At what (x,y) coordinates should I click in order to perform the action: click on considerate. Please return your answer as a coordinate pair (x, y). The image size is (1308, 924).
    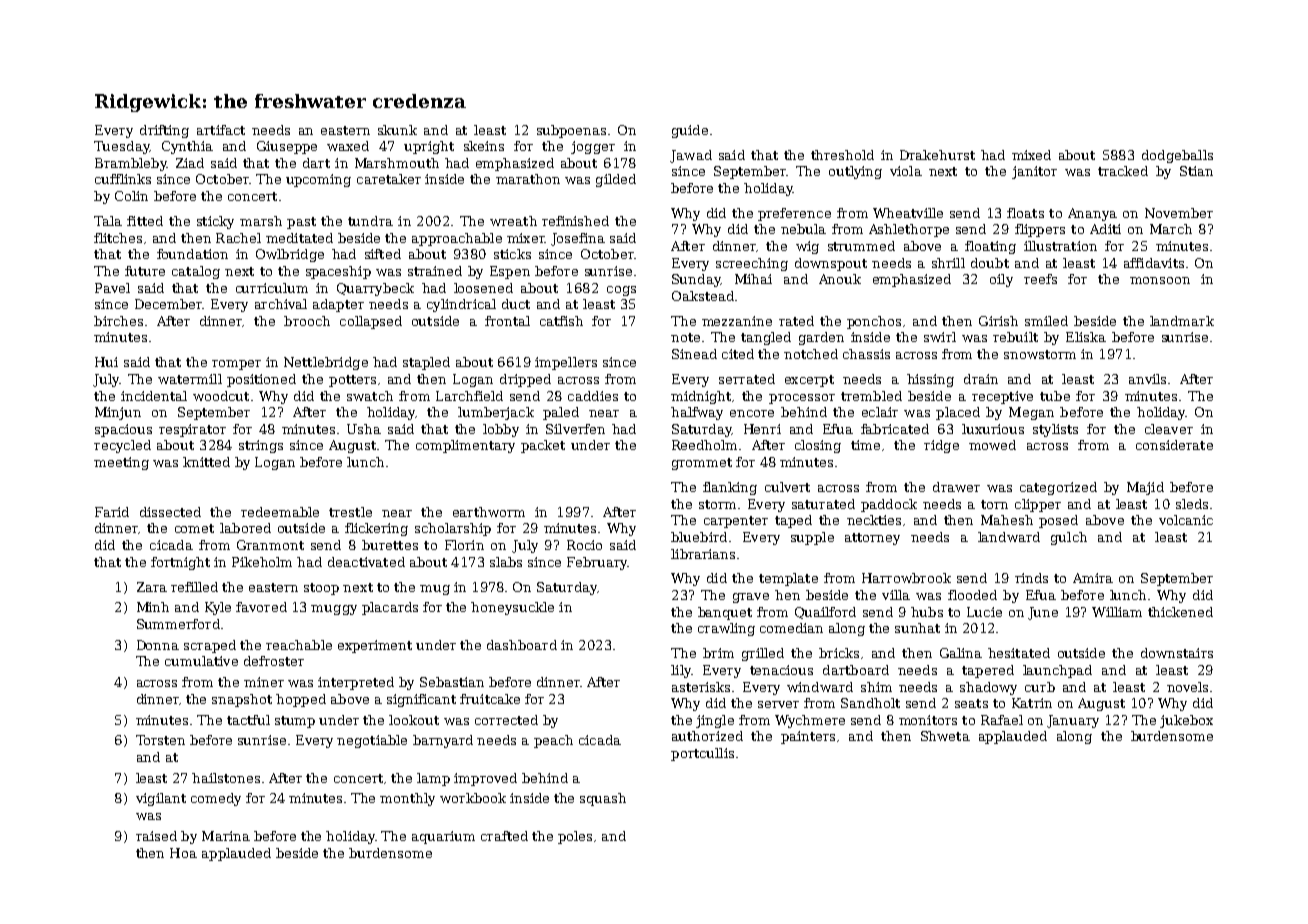
    Looking at the image, I should click on (1174, 445).
